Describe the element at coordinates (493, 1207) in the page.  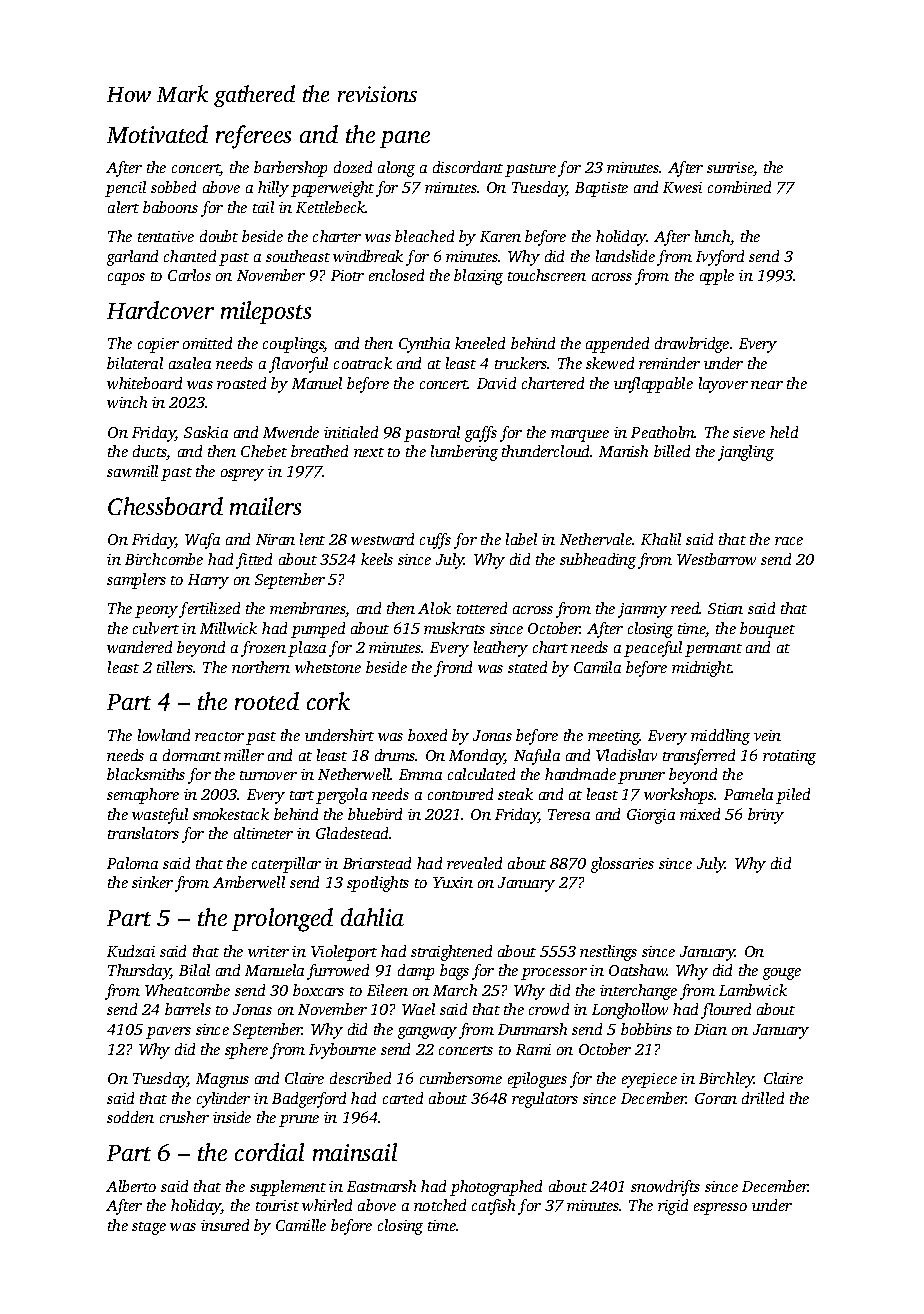
I see `catfish` at that location.
